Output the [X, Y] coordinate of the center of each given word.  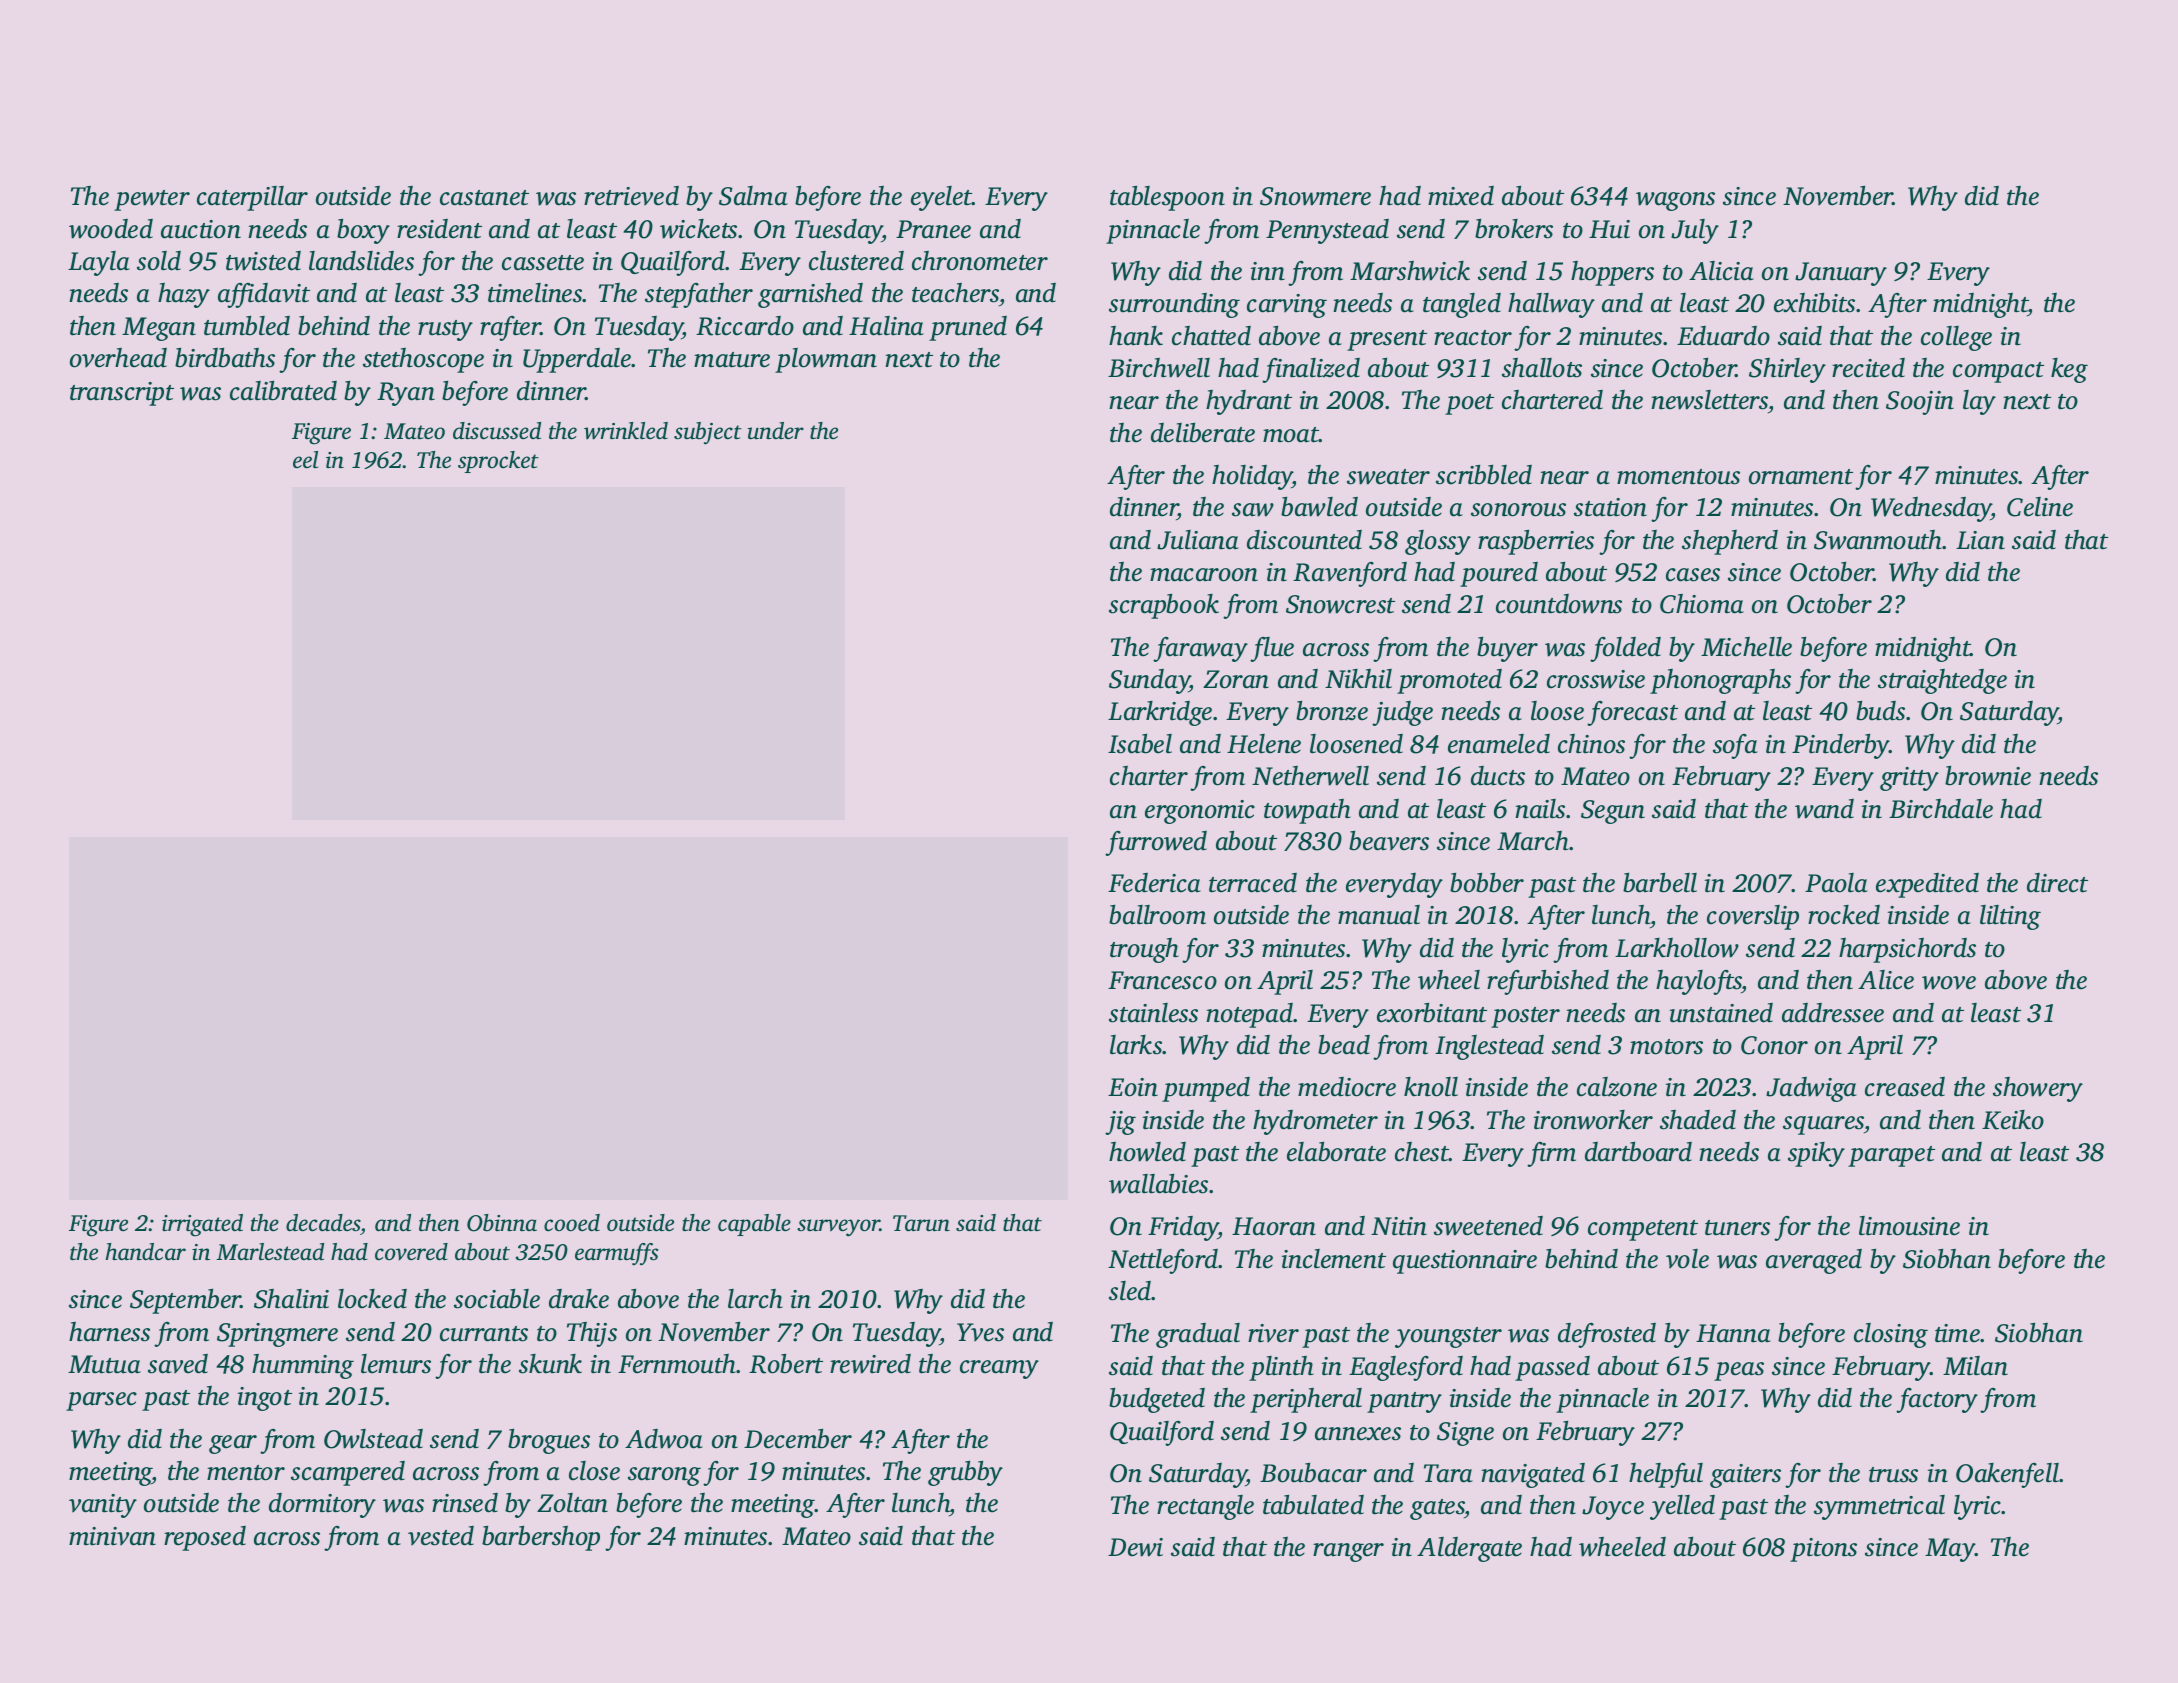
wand [1824, 809]
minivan [112, 1536]
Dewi [1135, 1547]
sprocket [498, 462]
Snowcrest [1340, 604]
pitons [1823, 1550]
